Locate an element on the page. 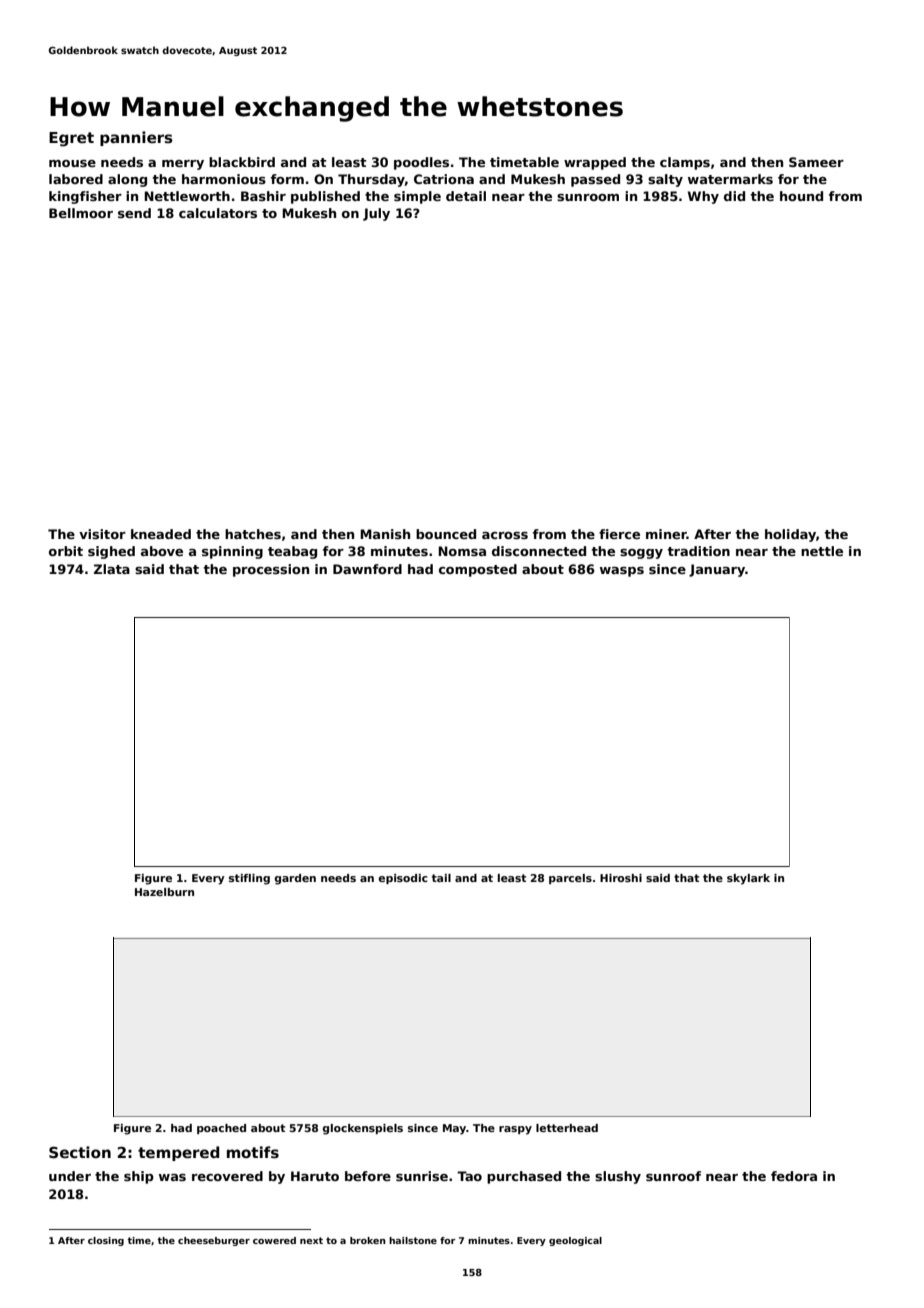 This document has height=1308, width=924. Why is located at coordinates (703, 197).
